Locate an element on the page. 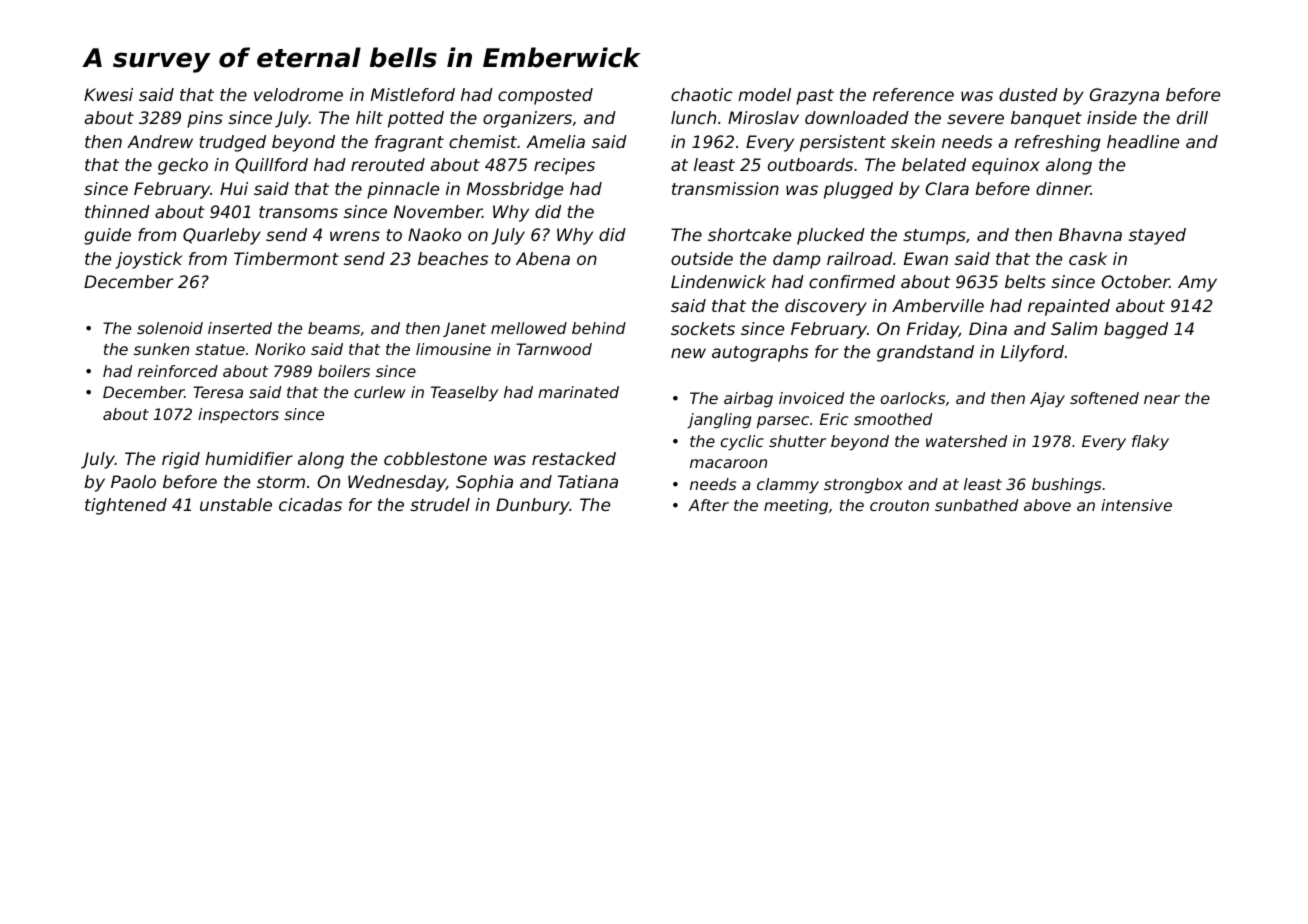 This page has height=924, width=1308. Ajay is located at coordinates (1047, 400).
